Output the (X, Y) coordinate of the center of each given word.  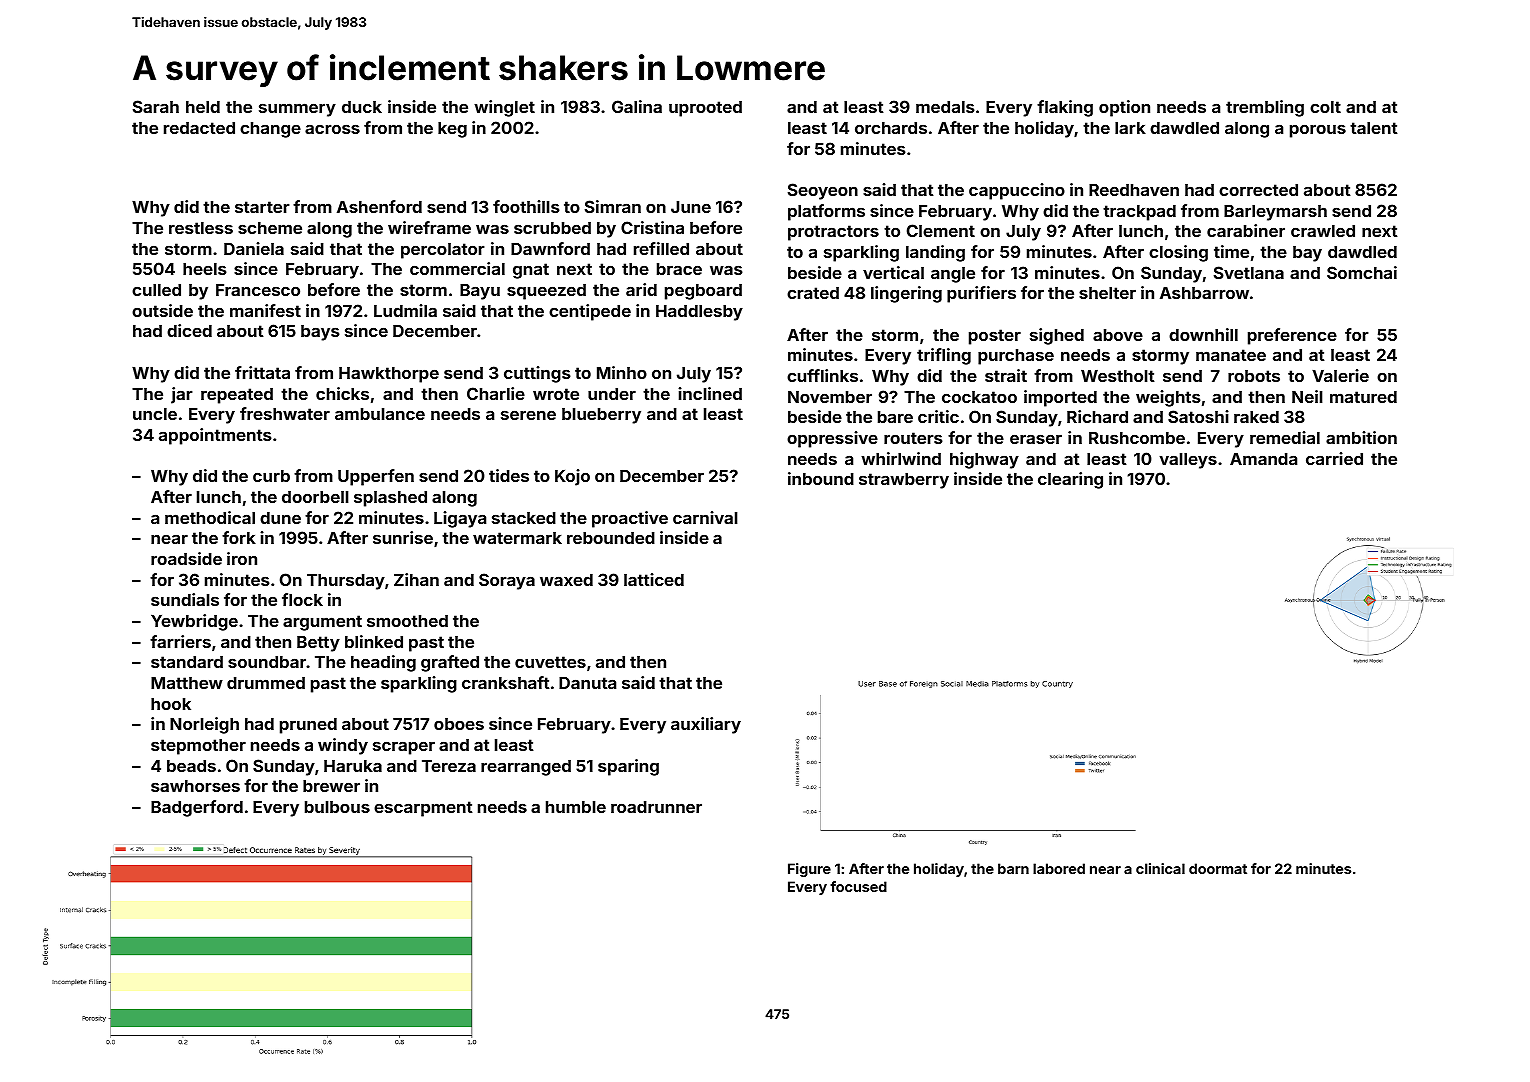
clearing (1070, 480)
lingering (906, 294)
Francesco (258, 290)
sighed (1057, 336)
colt (1325, 107)
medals (945, 107)
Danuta (587, 682)
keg (452, 130)
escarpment (423, 809)
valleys (1188, 461)
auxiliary (706, 725)
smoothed (407, 621)
